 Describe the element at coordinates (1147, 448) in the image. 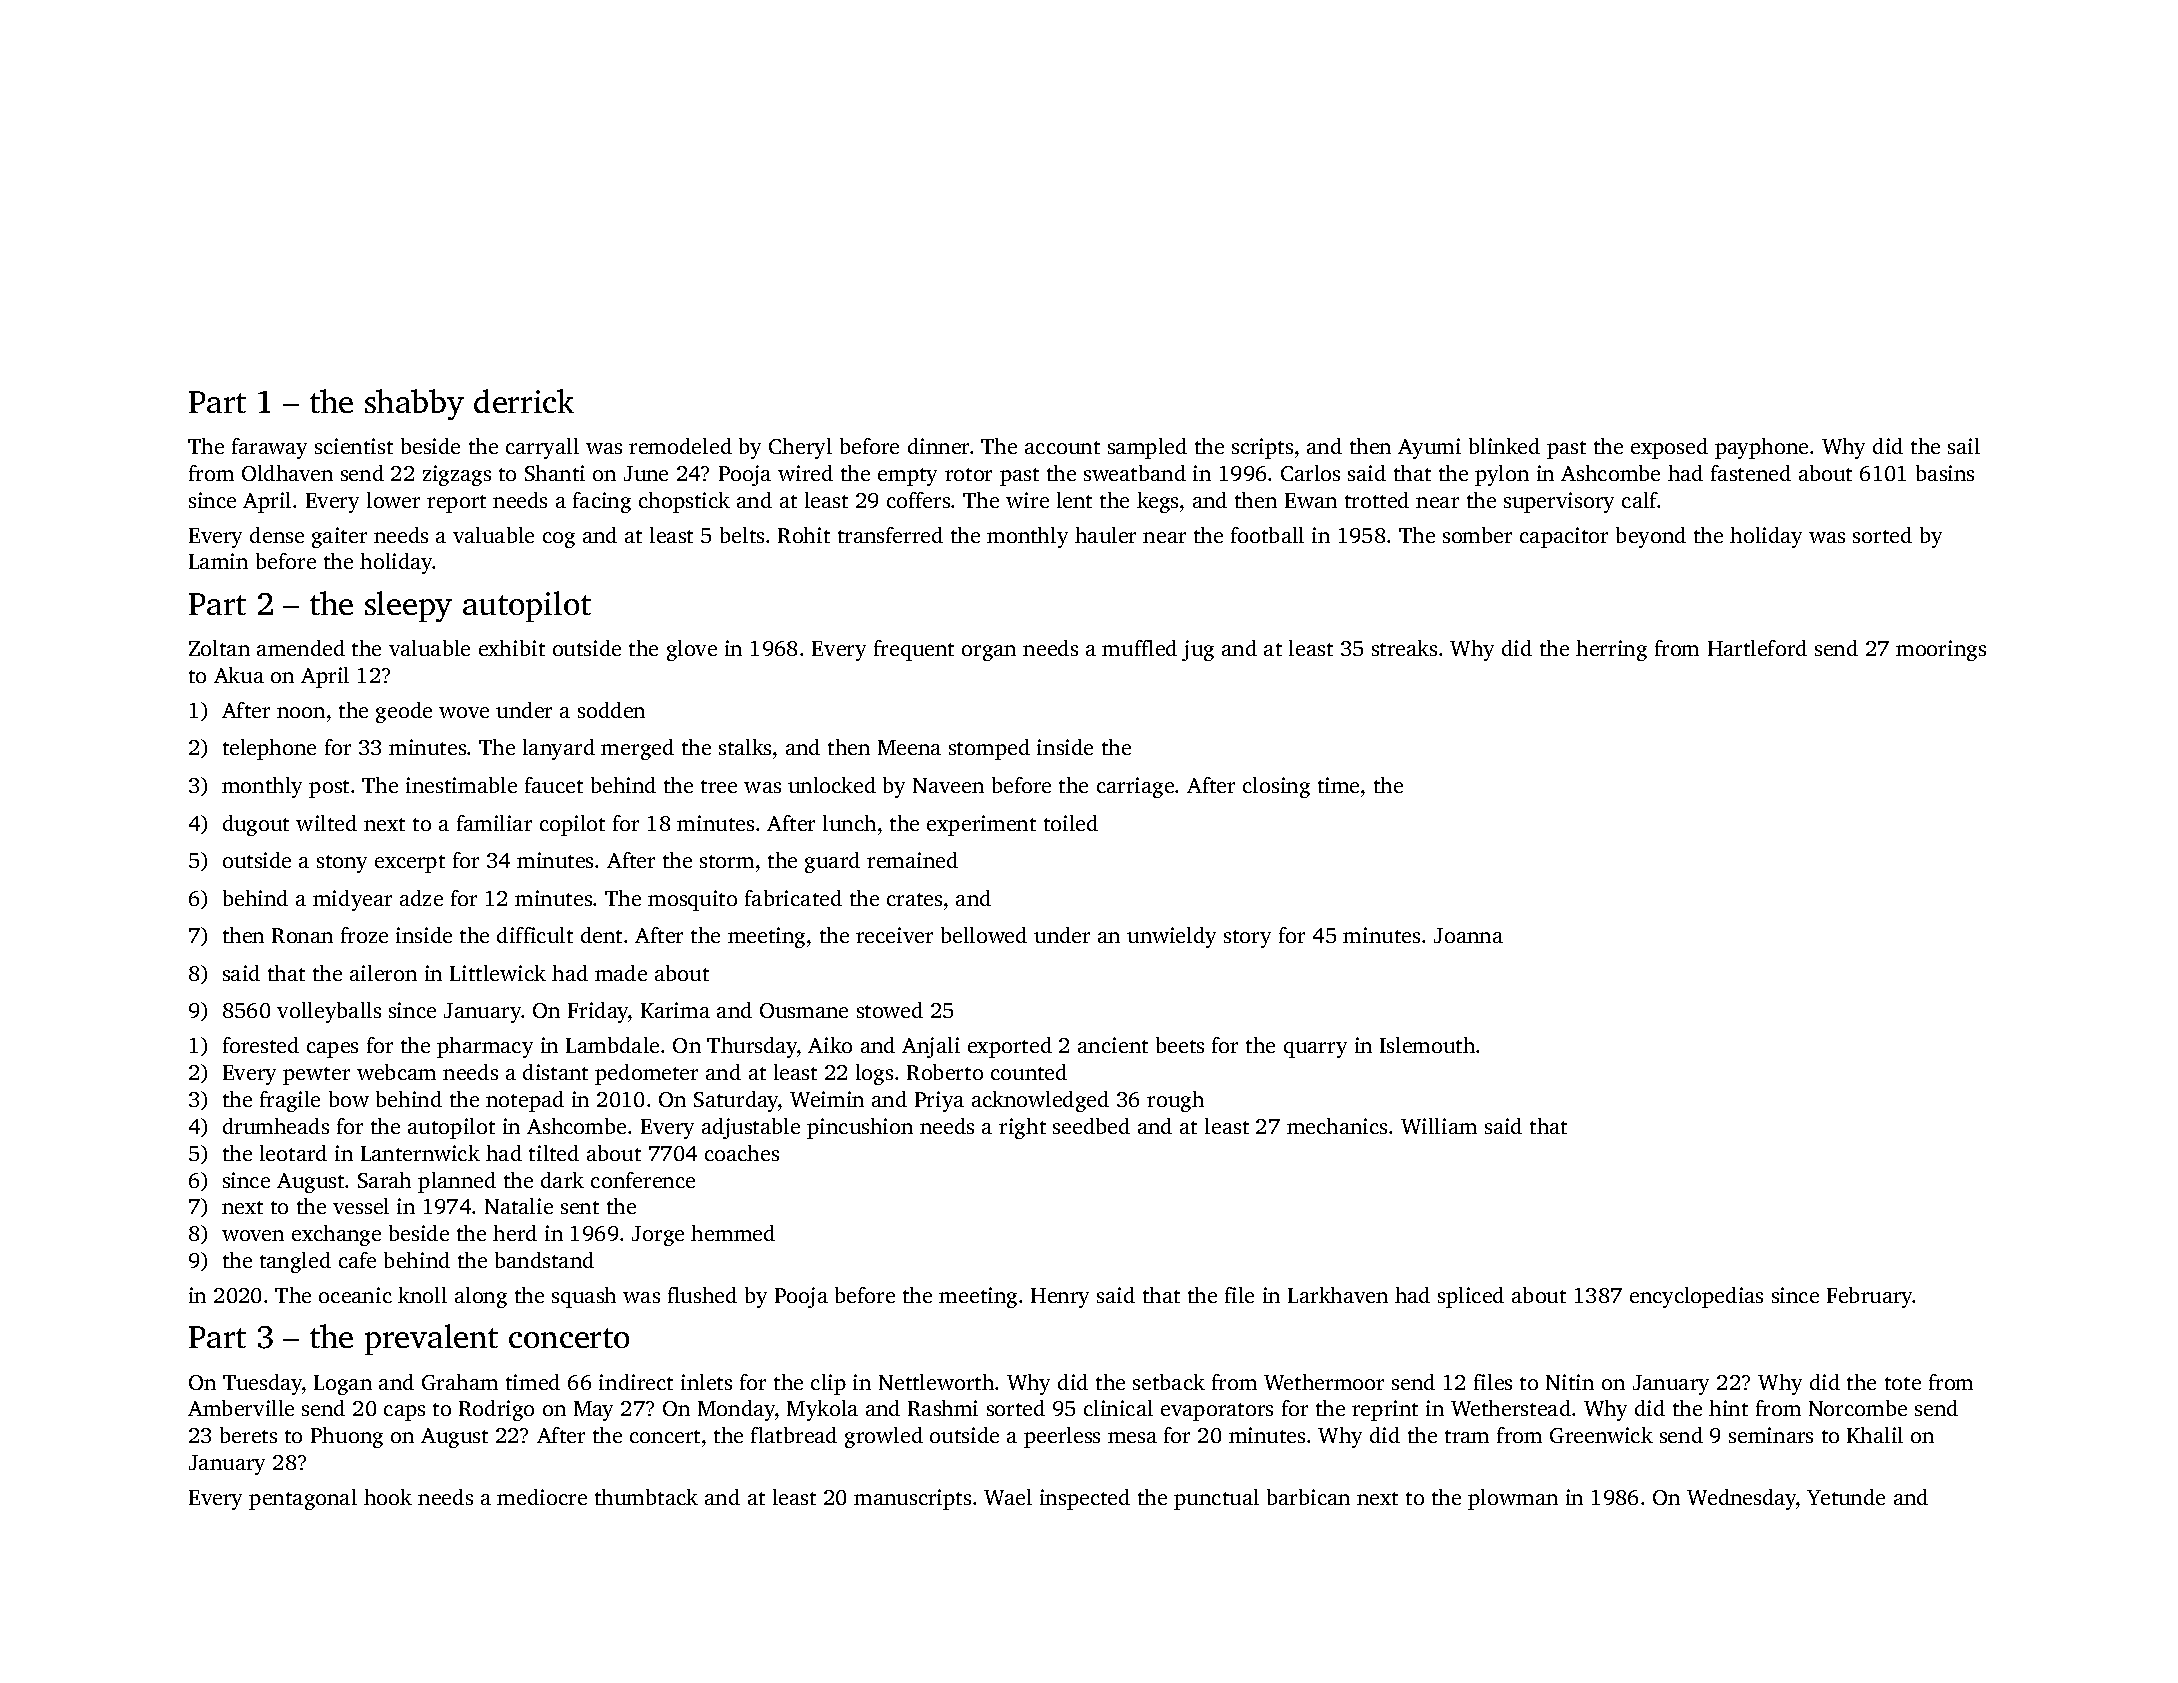

I see `sampled` at that location.
